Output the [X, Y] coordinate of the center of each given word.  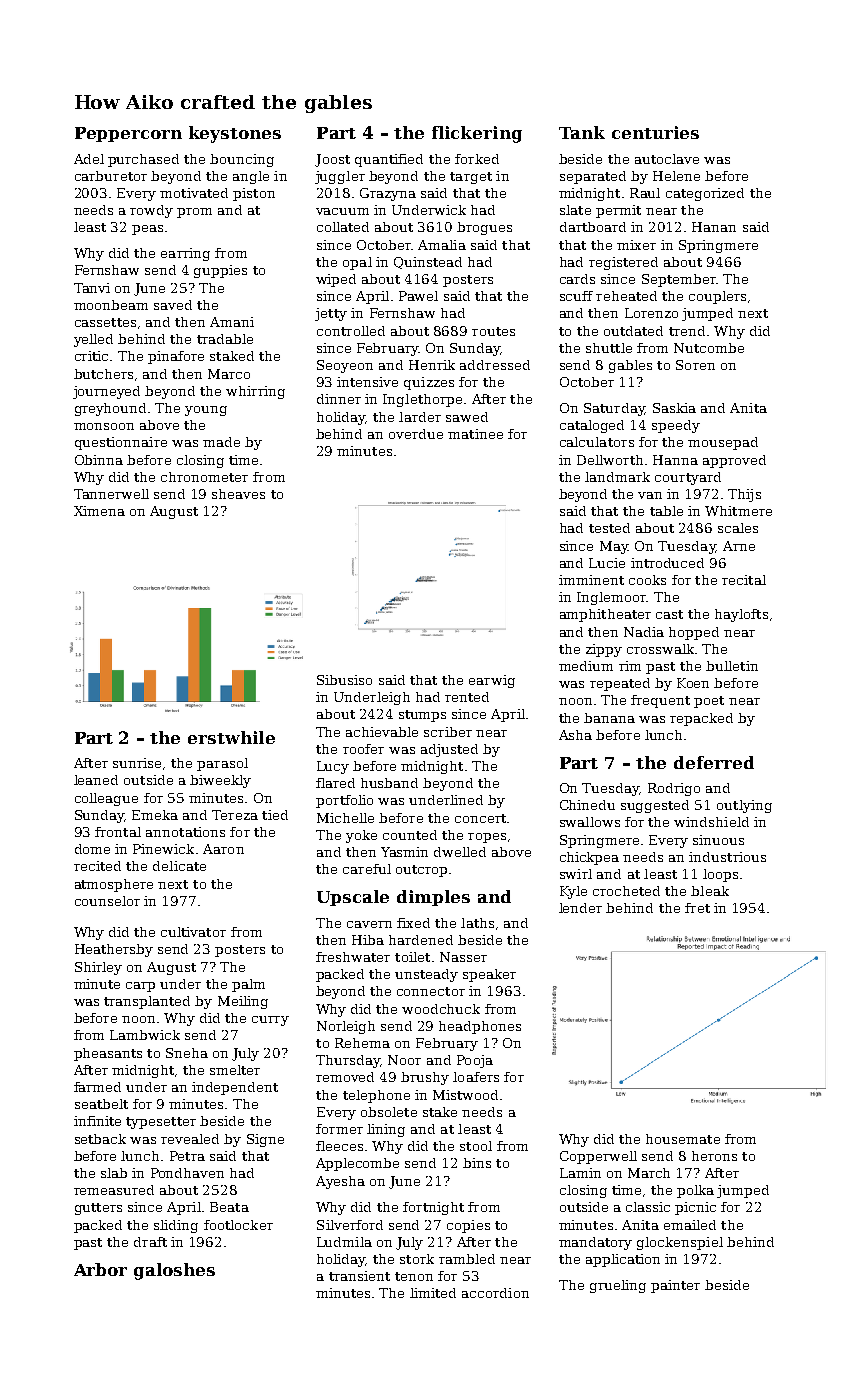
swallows [590, 822]
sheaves [238, 494]
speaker [489, 975]
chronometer [204, 477]
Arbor [100, 1269]
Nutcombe [709, 348]
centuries [655, 132]
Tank [582, 132]
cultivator [193, 932]
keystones [235, 134]
